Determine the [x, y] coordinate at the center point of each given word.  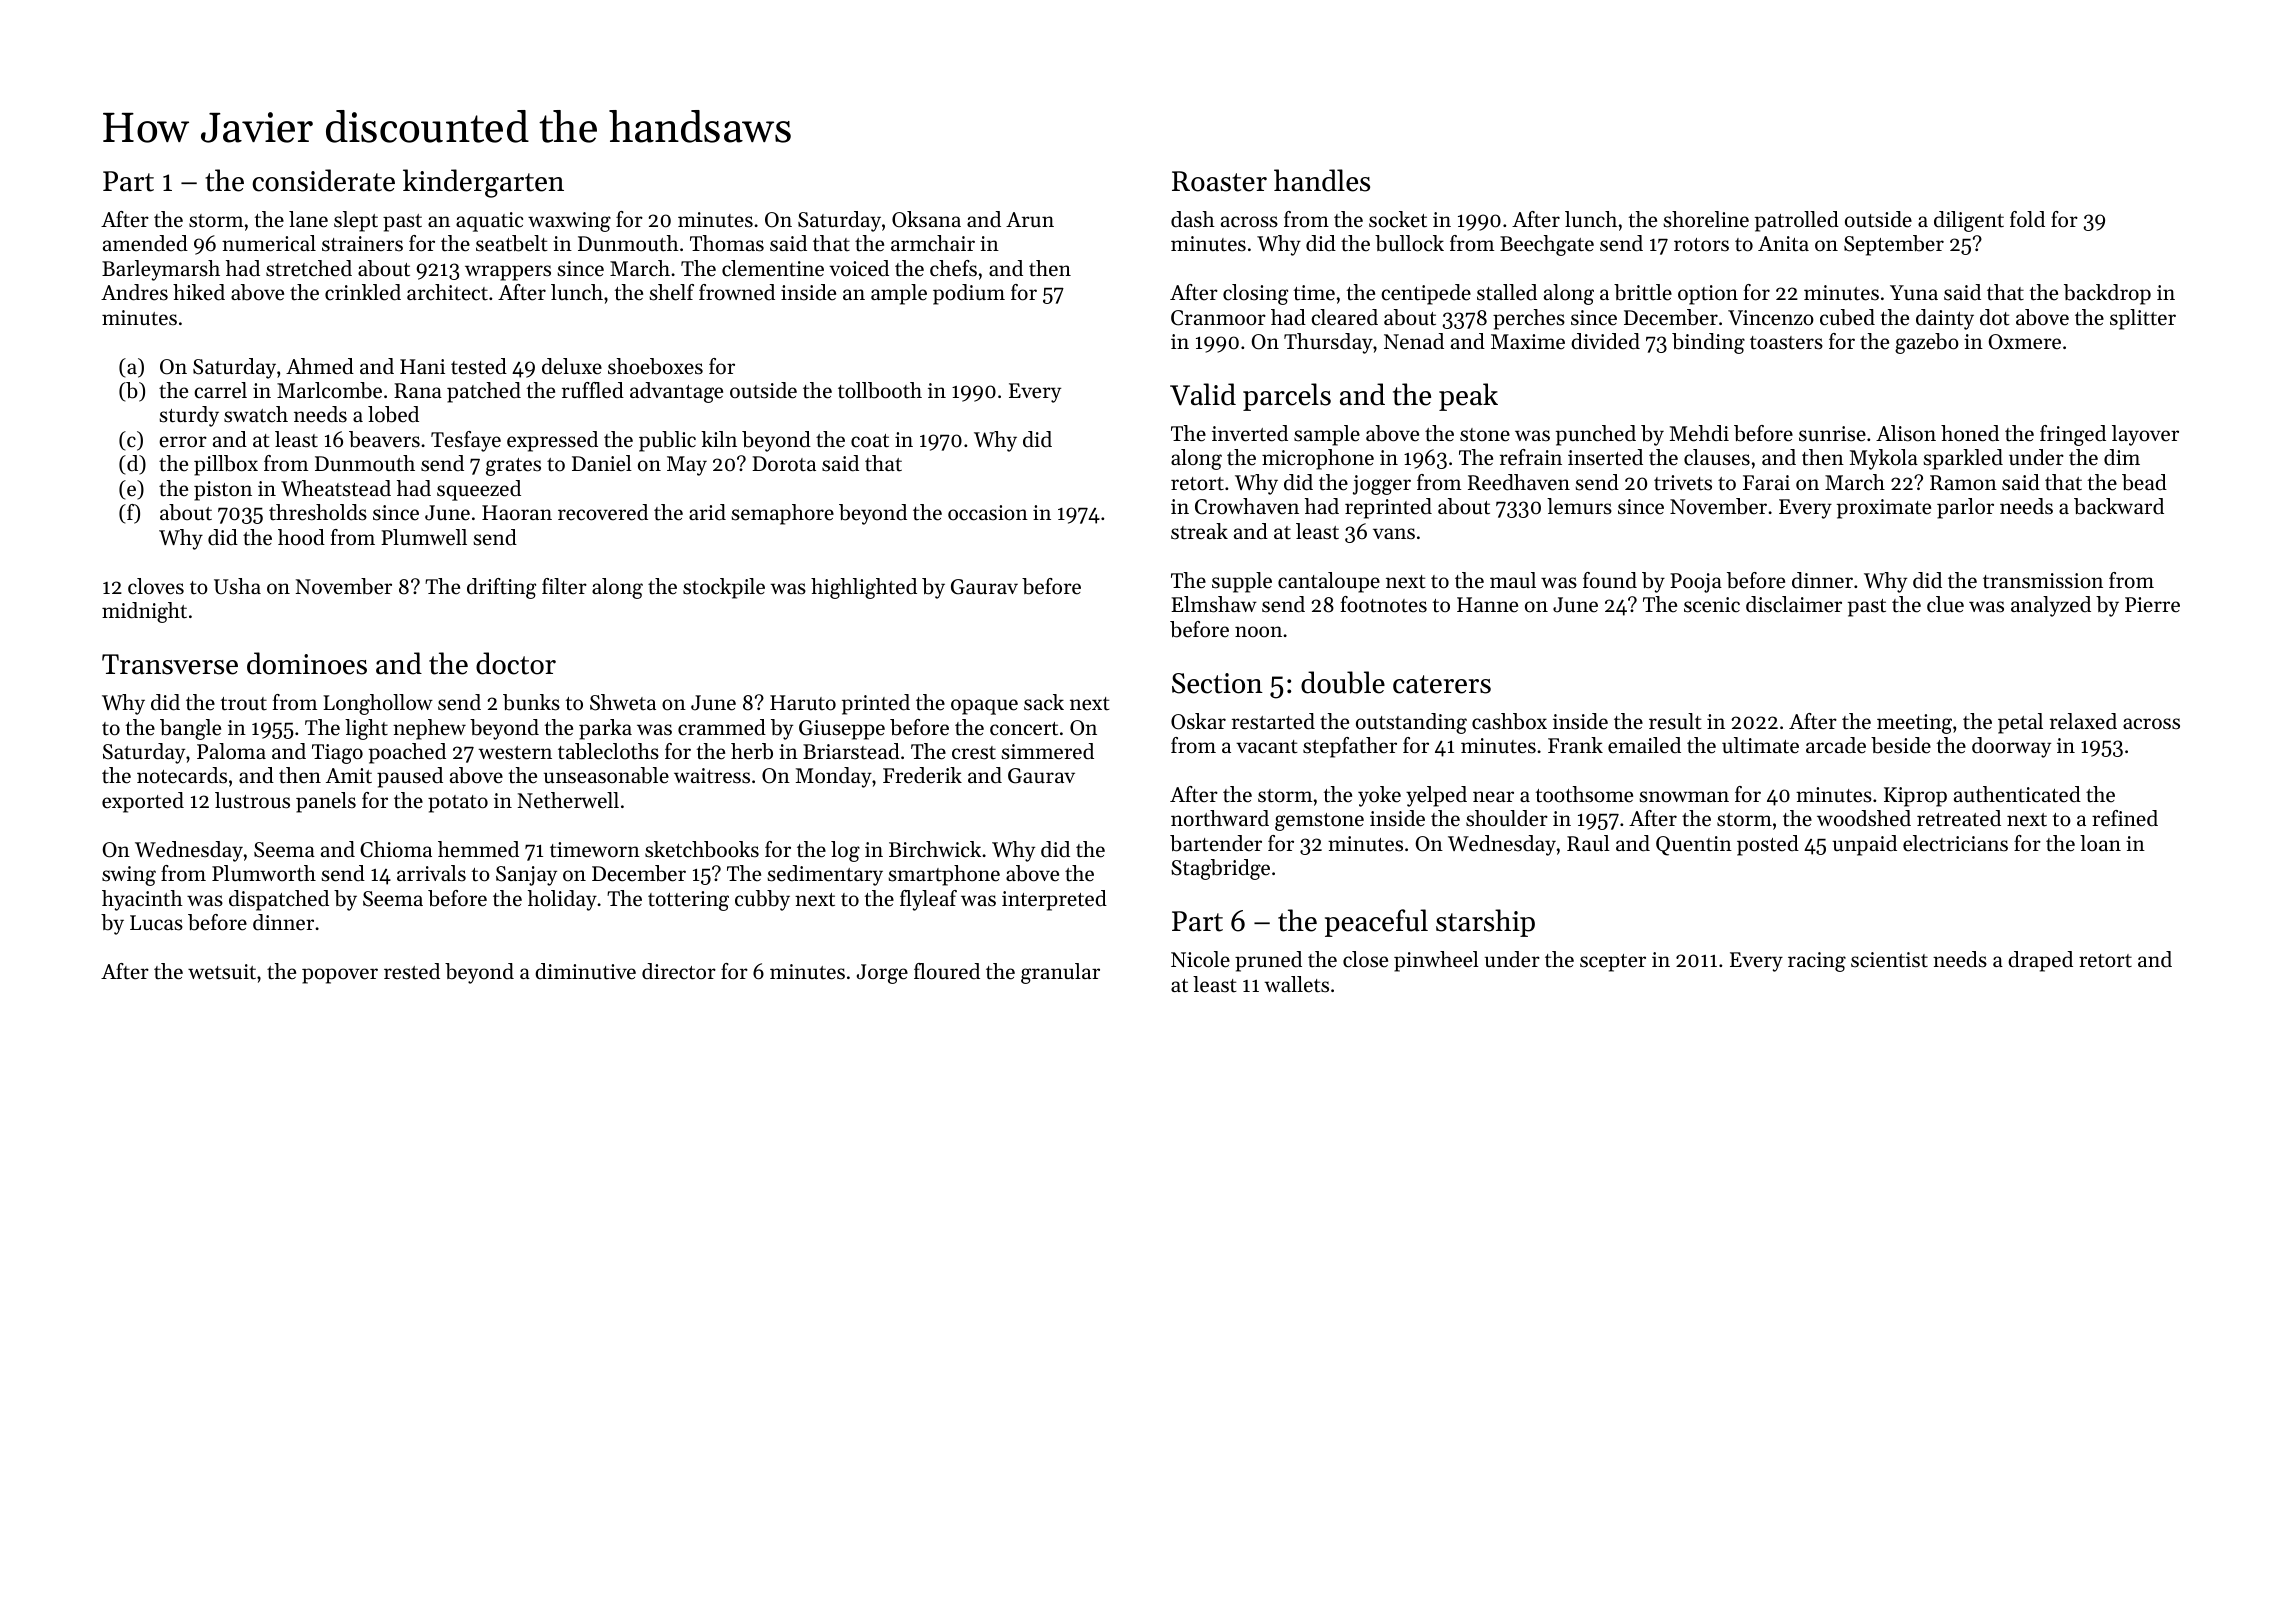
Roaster [1219, 181]
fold [2027, 219]
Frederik [922, 775]
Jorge [882, 974]
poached [407, 753]
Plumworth [264, 873]
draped [2040, 961]
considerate [323, 180]
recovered [603, 512]
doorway [2011, 747]
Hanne [1487, 605]
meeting [1914, 724]
